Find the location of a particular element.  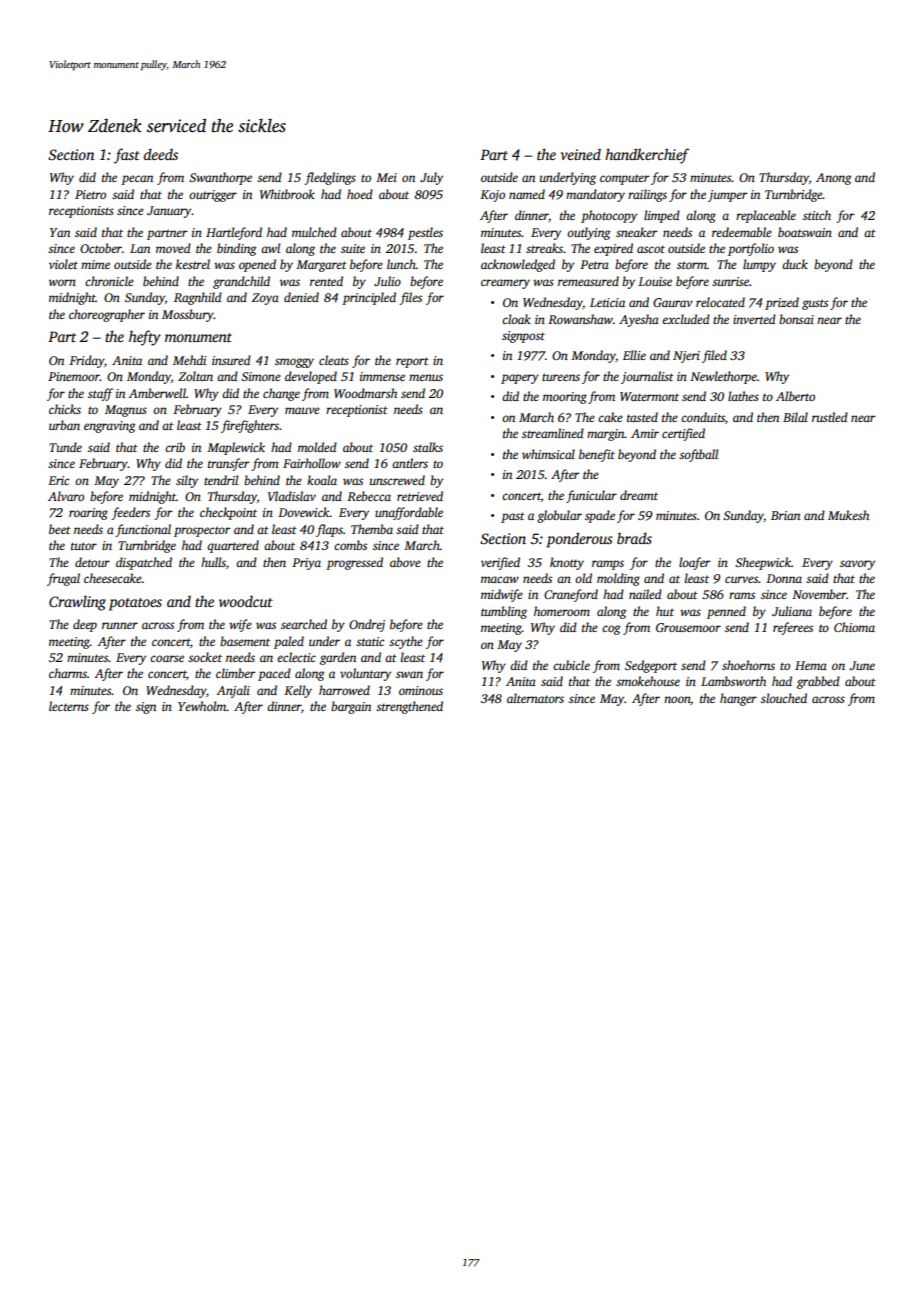

Magnus is located at coordinates (126, 411).
